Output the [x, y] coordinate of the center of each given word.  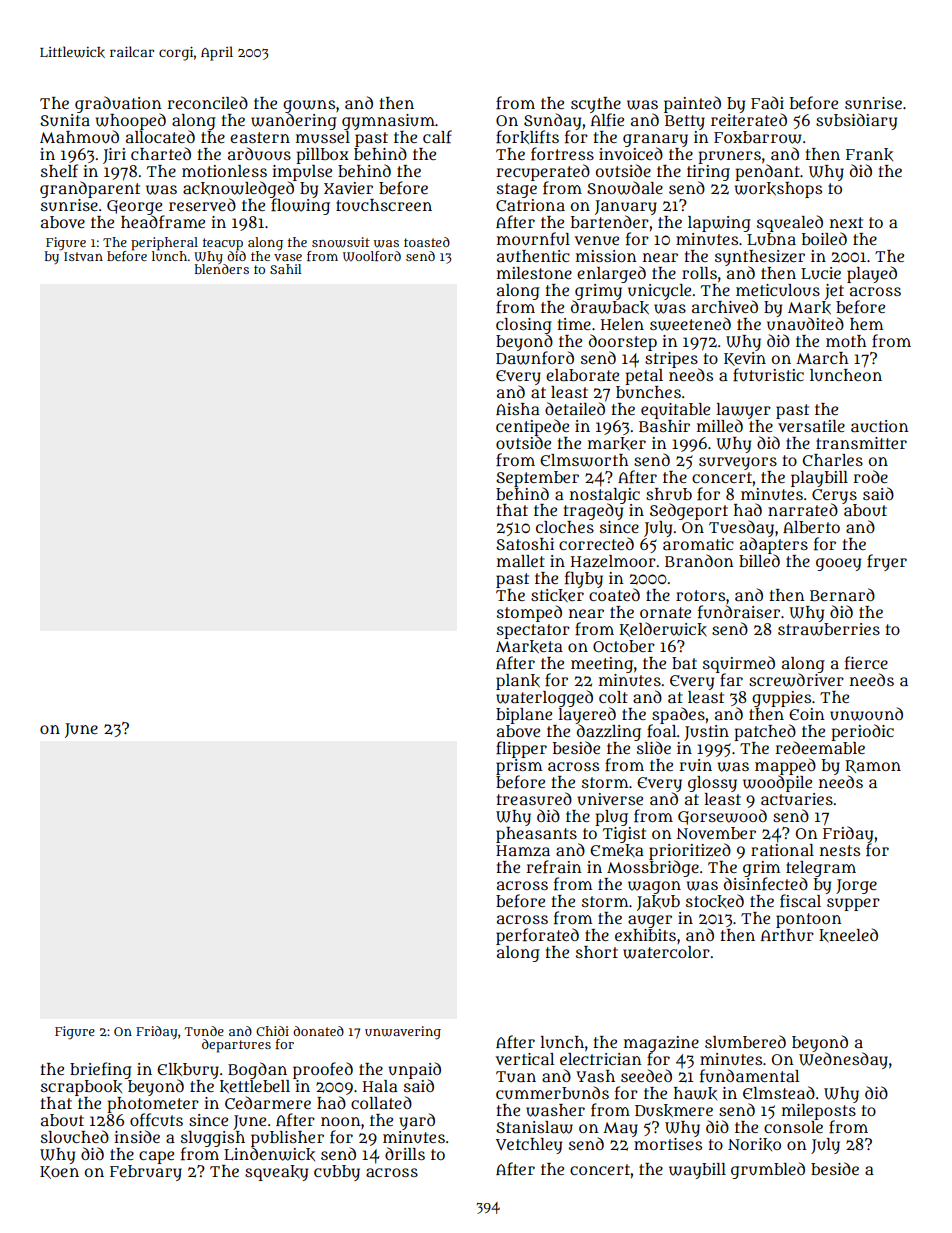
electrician [601, 1059]
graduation [118, 104]
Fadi [767, 102]
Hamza [523, 850]
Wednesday [843, 1060]
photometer [153, 1105]
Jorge [856, 886]
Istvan [83, 256]
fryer [887, 562]
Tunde [204, 1031]
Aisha [518, 409]
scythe [596, 105]
